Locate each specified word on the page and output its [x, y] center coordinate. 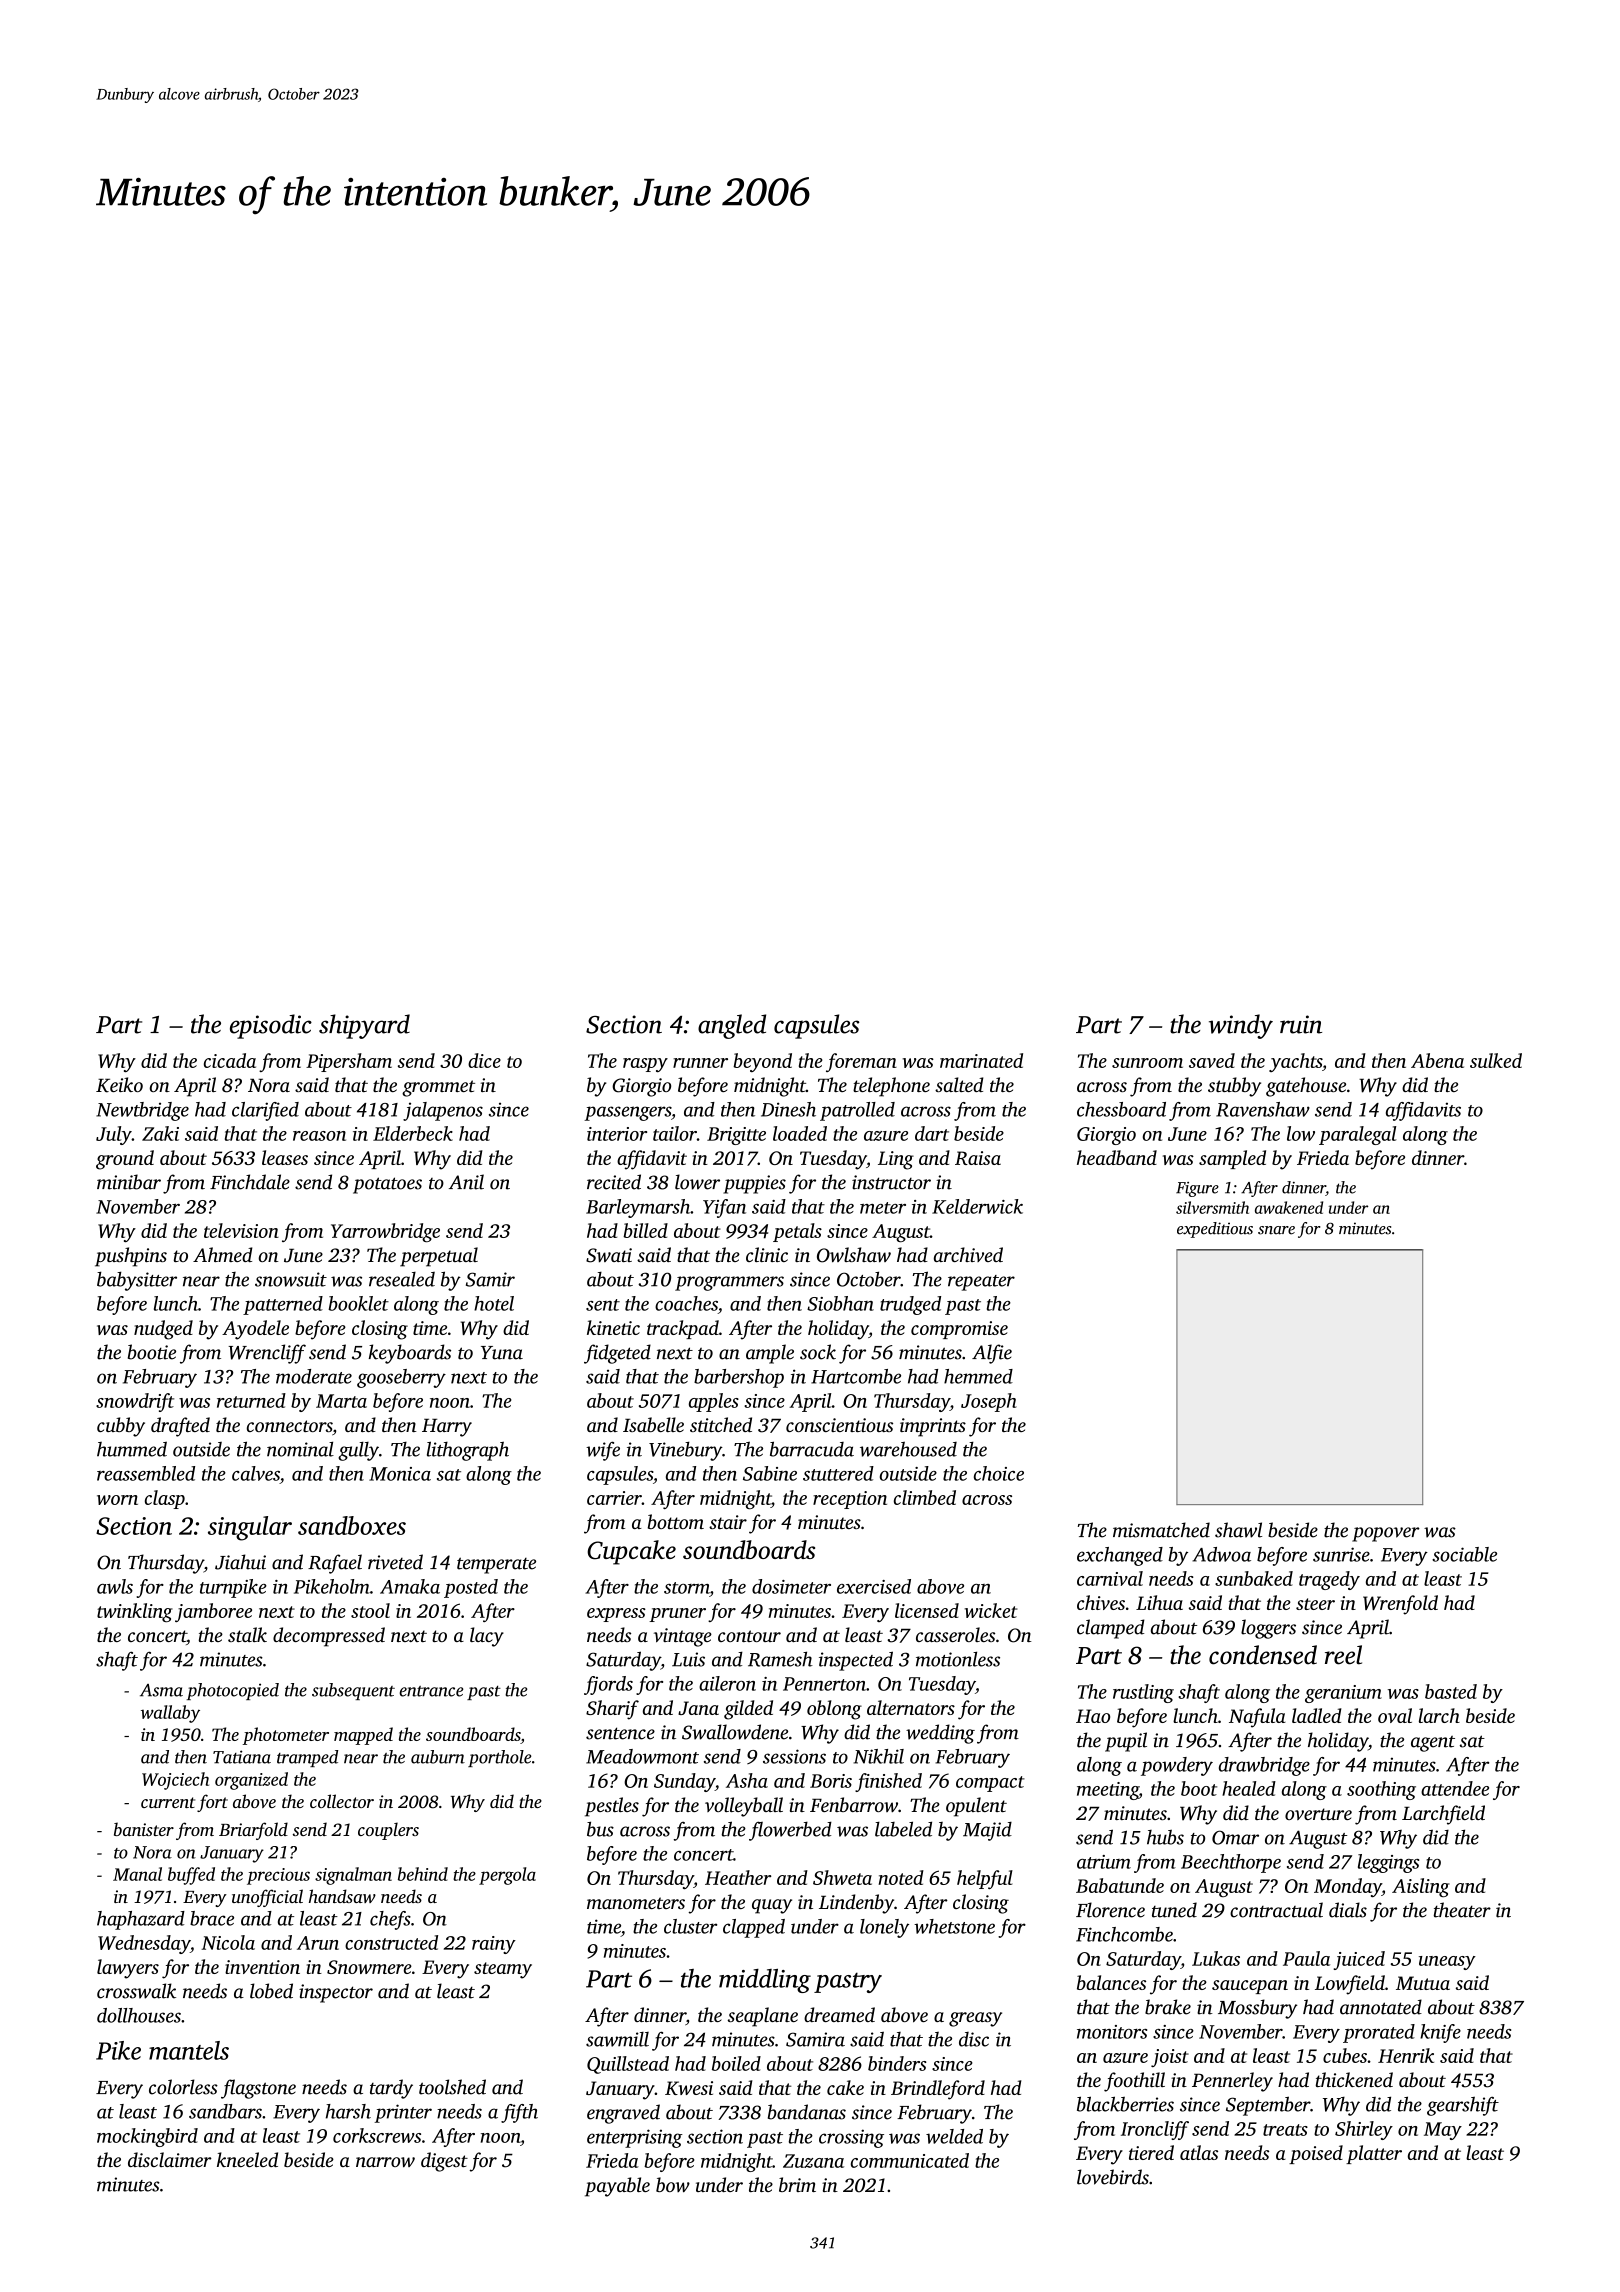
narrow [385, 2162]
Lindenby [856, 1904]
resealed [402, 1279]
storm [687, 1588]
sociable [1464, 1554]
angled [732, 1026]
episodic [271, 1026]
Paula [1306, 1958]
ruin [1301, 1024]
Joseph [989, 1402]
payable [617, 2187]
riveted [395, 1562]
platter [1374, 2154]
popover [1386, 1534]
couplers [388, 1831]
